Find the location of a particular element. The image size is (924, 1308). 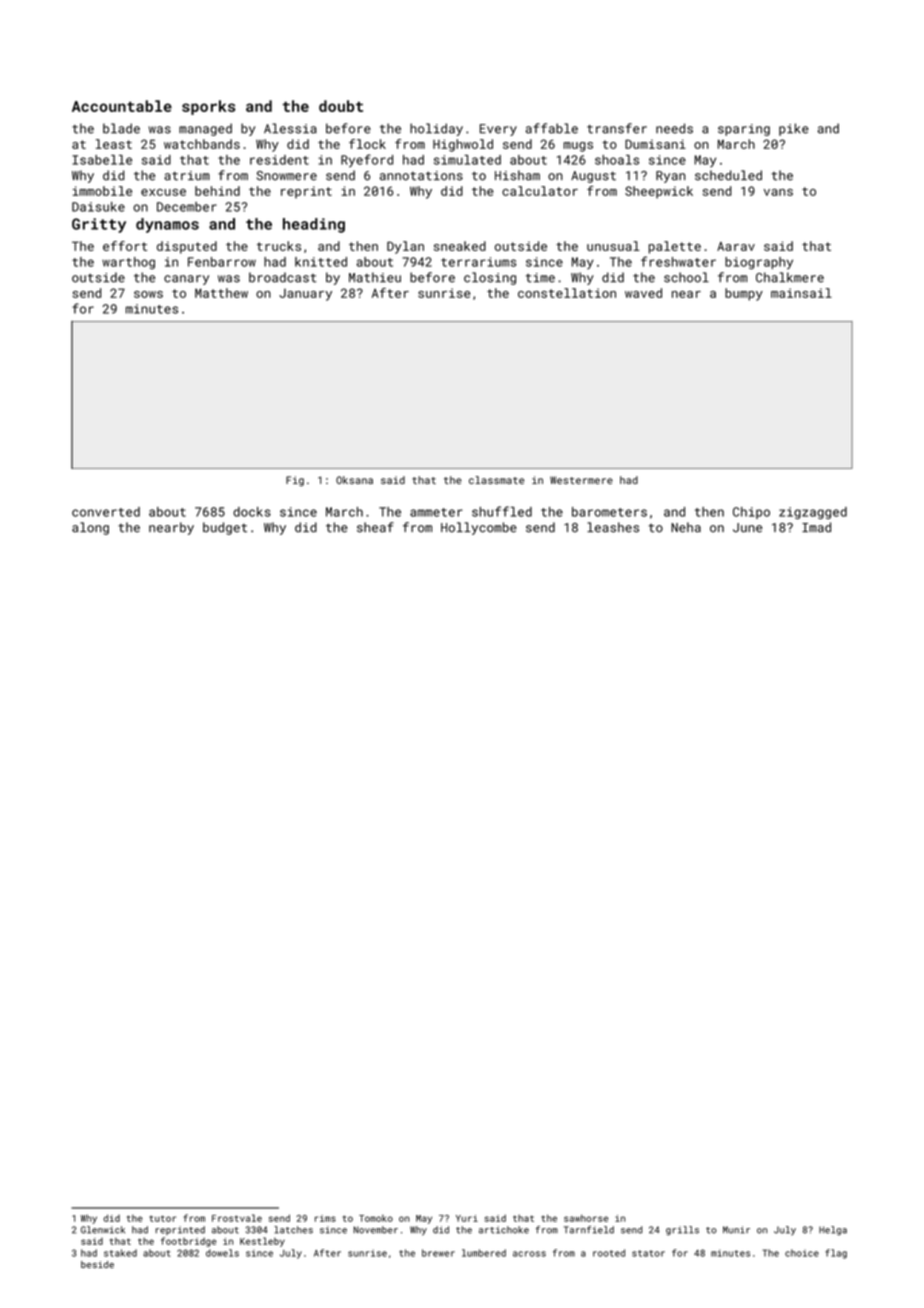

needs is located at coordinates (674, 128).
